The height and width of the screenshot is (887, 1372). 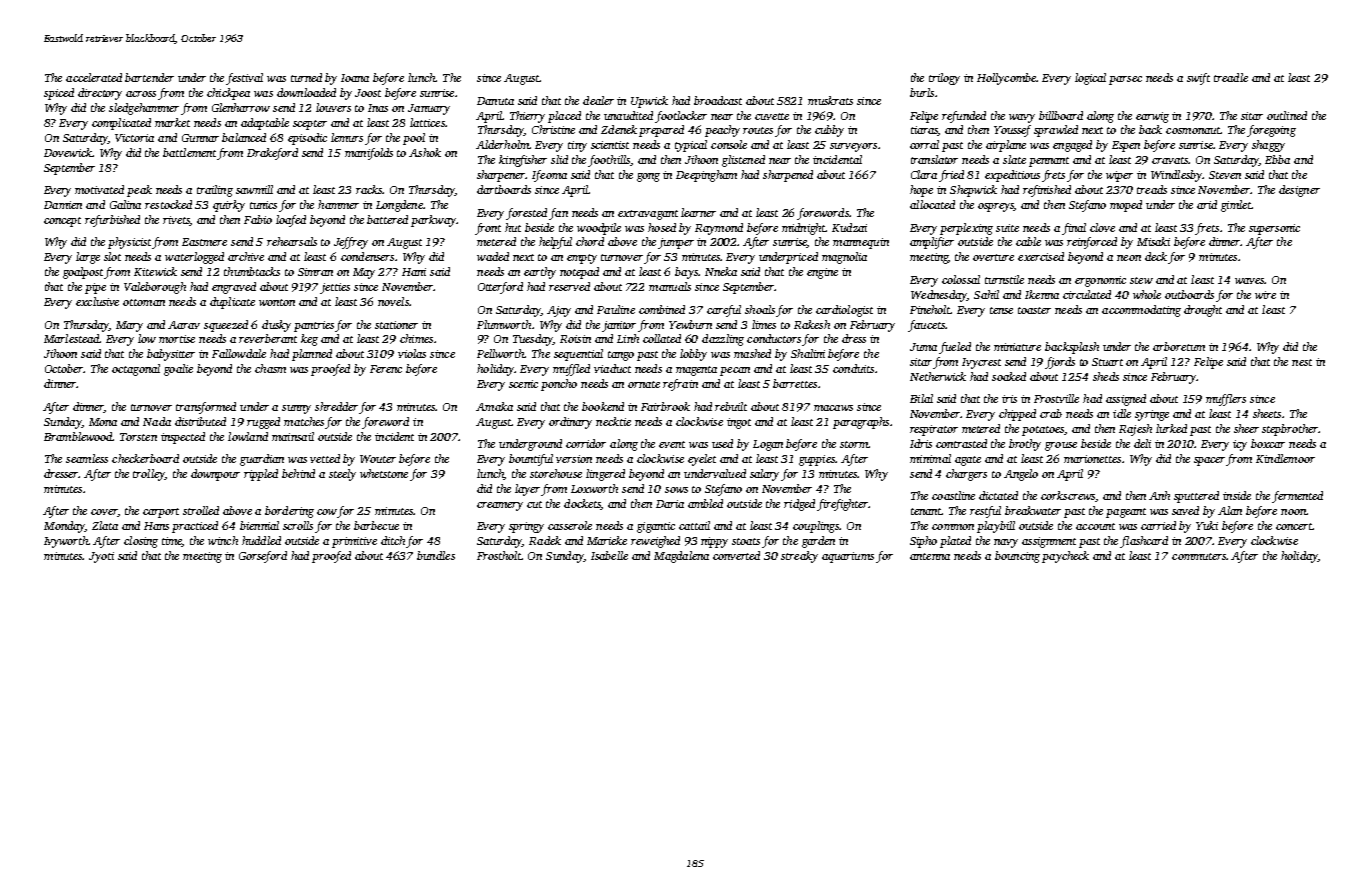 I want to click on Joost, so click(x=368, y=93).
